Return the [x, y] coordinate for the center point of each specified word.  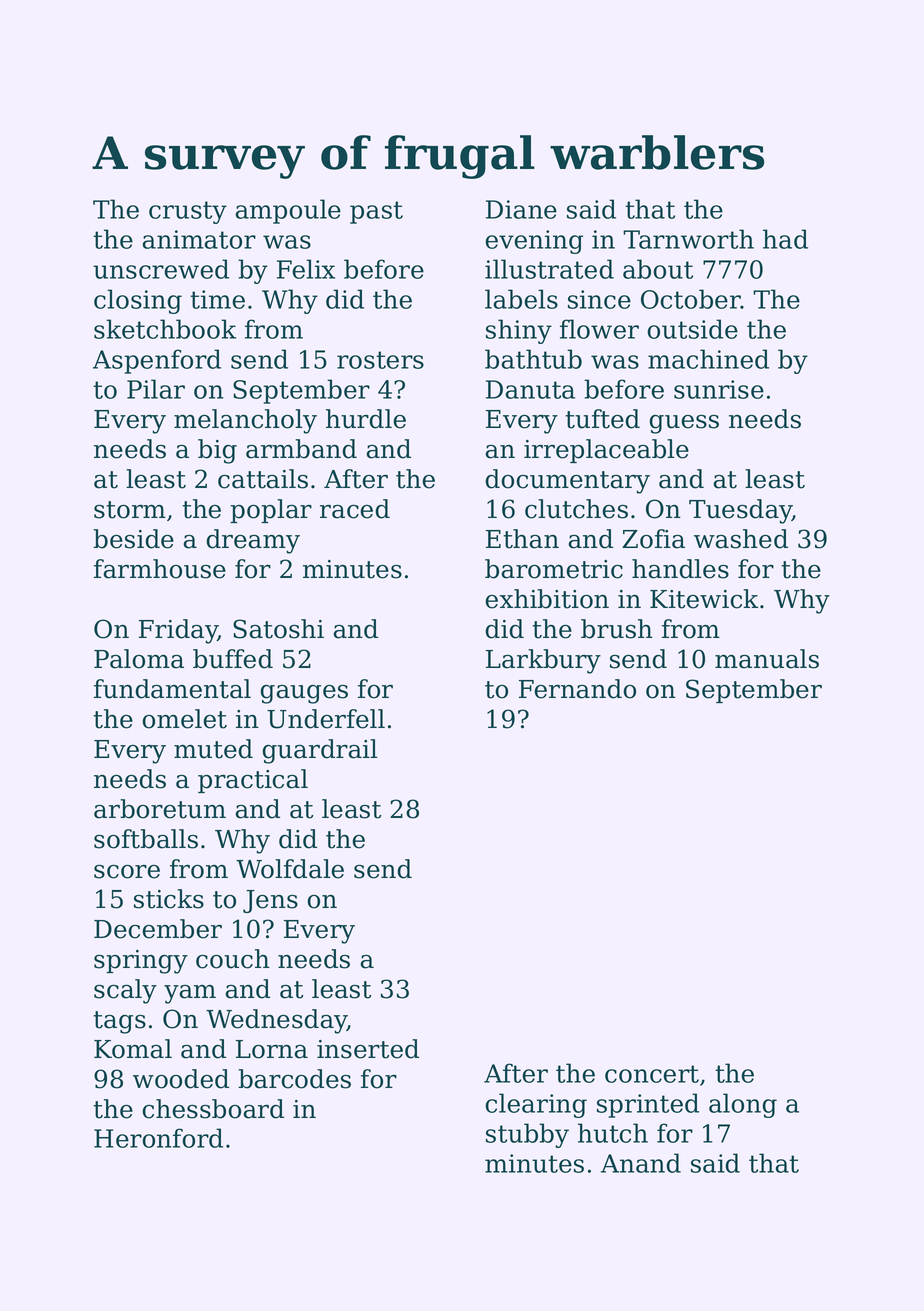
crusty [188, 212]
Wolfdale [290, 869]
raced [355, 509]
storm [130, 510]
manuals [767, 659]
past [376, 212]
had [785, 239]
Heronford [158, 1138]
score [127, 872]
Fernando [577, 689]
